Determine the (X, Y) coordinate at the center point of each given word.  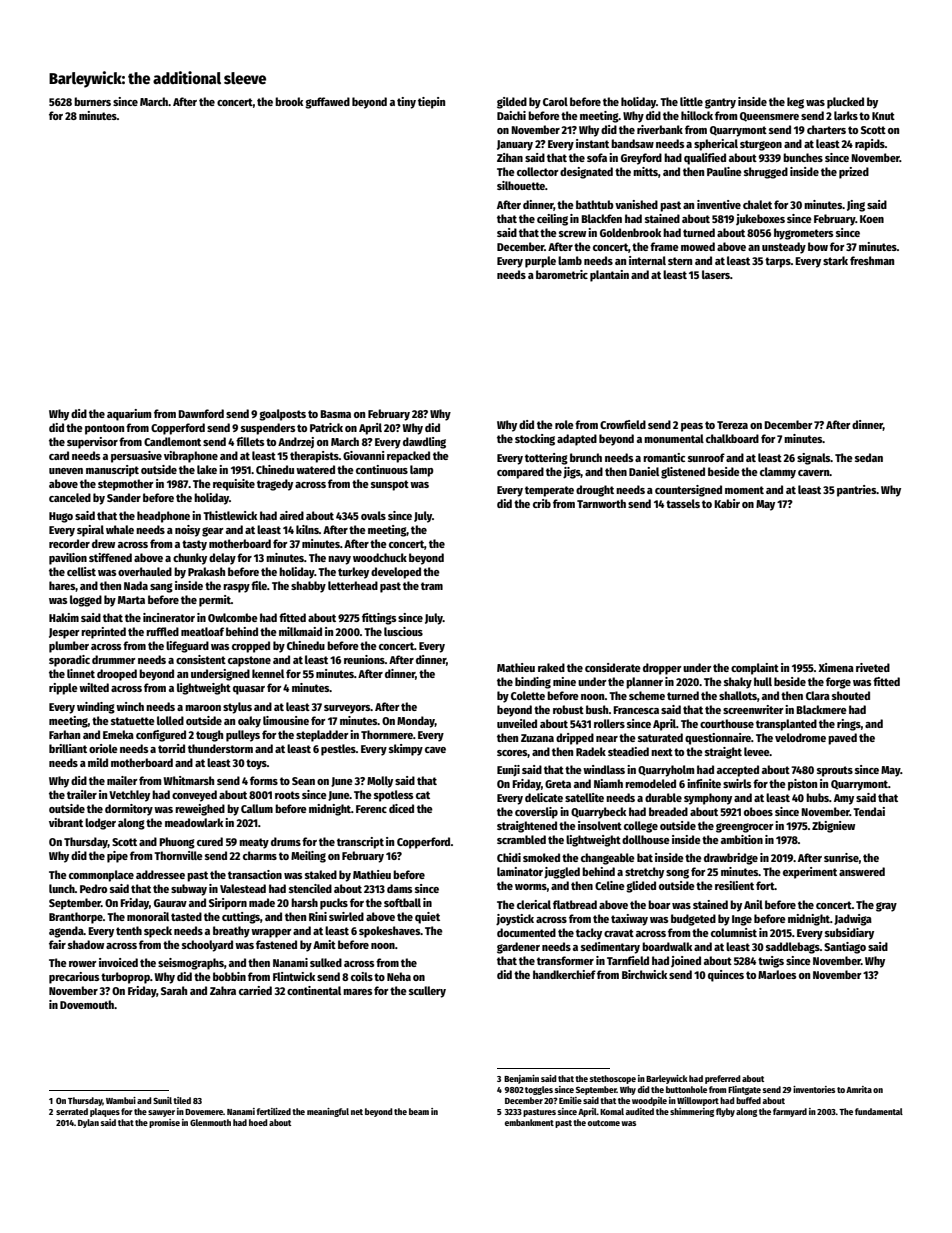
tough (209, 736)
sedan (869, 457)
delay (222, 559)
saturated (660, 737)
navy (339, 560)
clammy (778, 473)
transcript (360, 843)
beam (419, 1111)
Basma (335, 414)
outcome (604, 1123)
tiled (182, 1100)
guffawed (327, 103)
